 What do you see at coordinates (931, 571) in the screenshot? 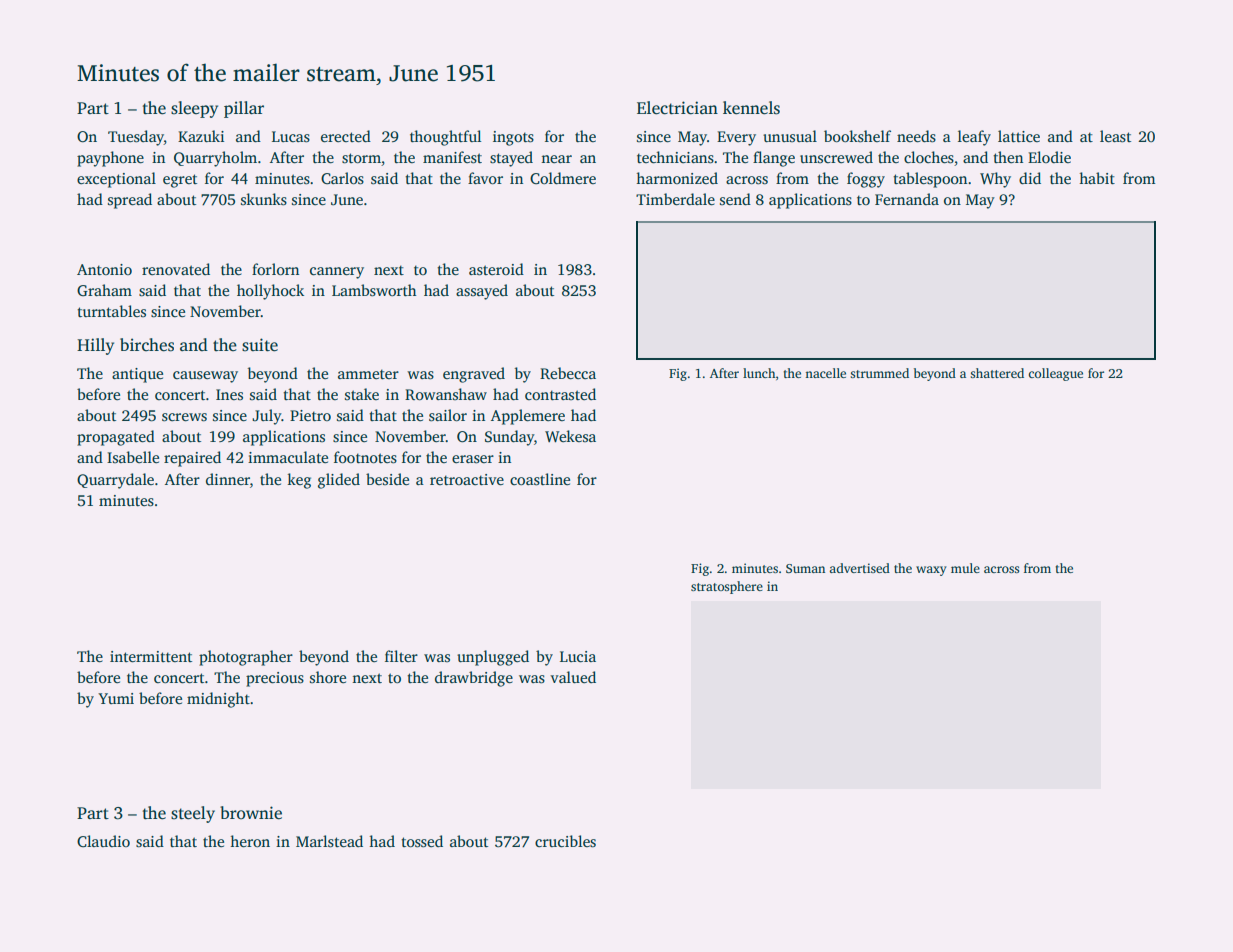
I see `waxy` at bounding box center [931, 571].
